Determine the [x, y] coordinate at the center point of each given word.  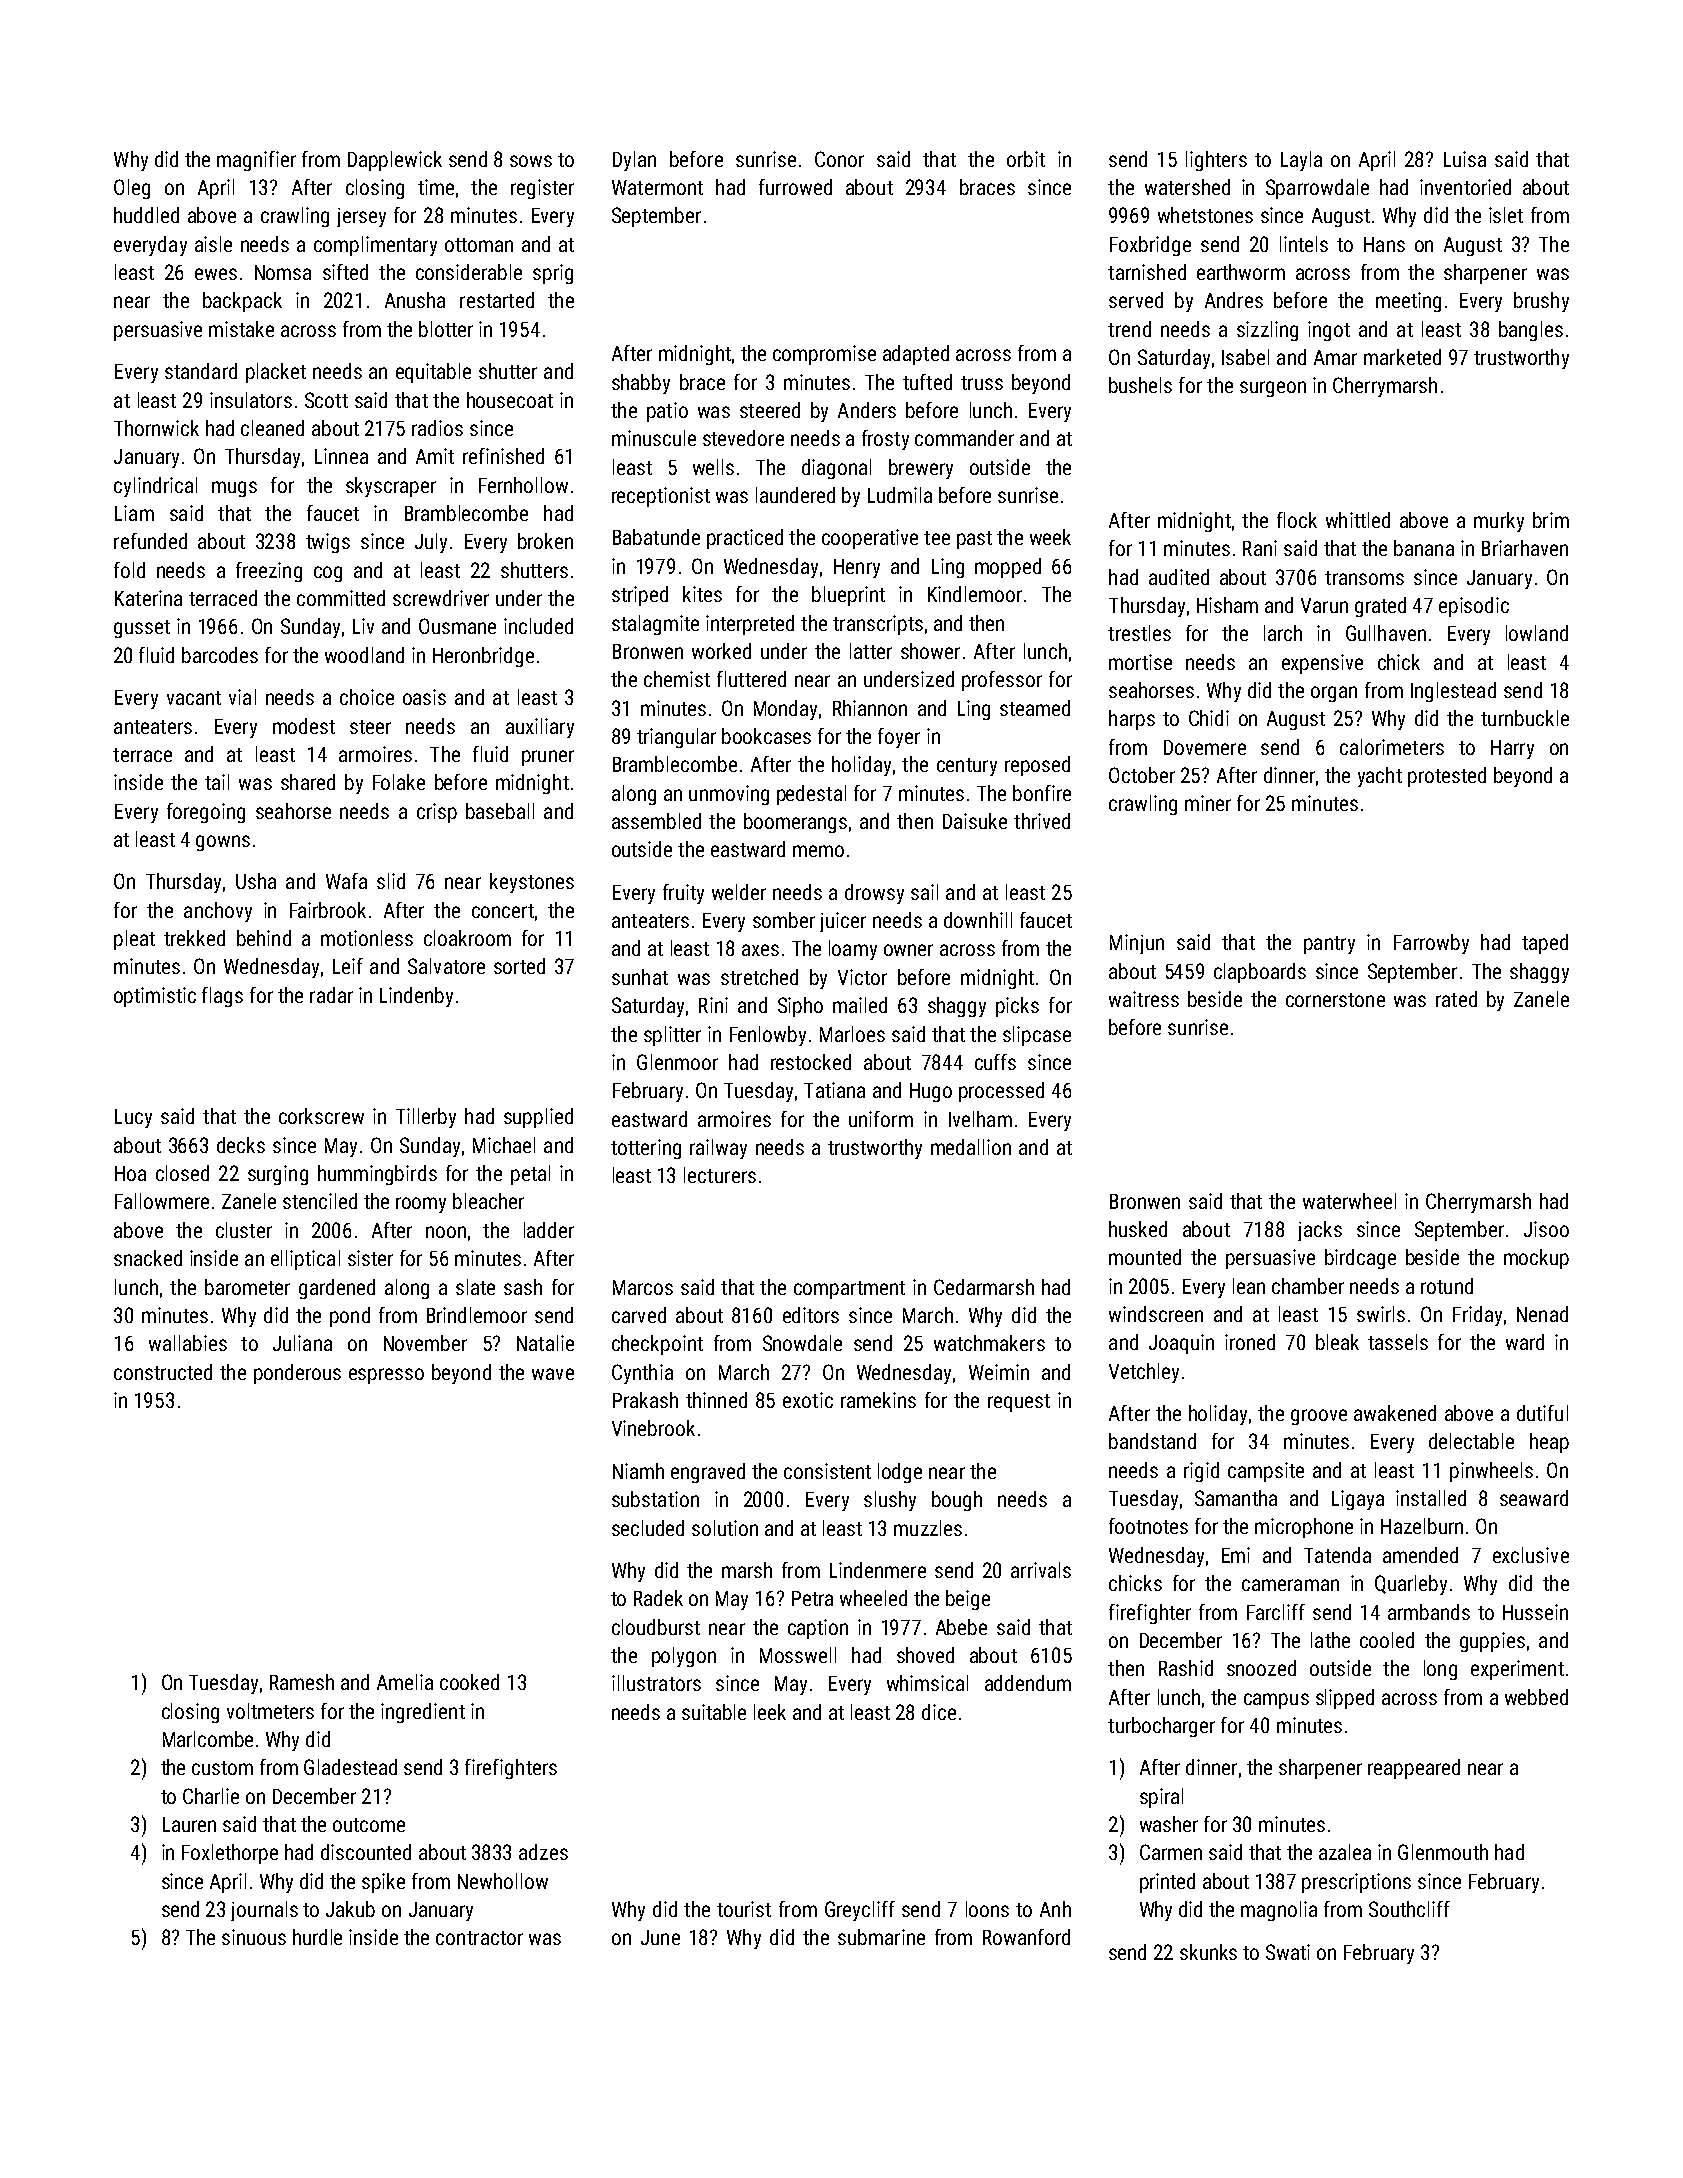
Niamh [638, 1471]
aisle [213, 244]
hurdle [317, 1937]
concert [503, 911]
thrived [1042, 821]
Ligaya [1358, 1500]
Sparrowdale [1317, 189]
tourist [744, 1909]
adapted [916, 355]
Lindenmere [878, 1570]
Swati [1288, 1952]
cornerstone [1335, 1000]
